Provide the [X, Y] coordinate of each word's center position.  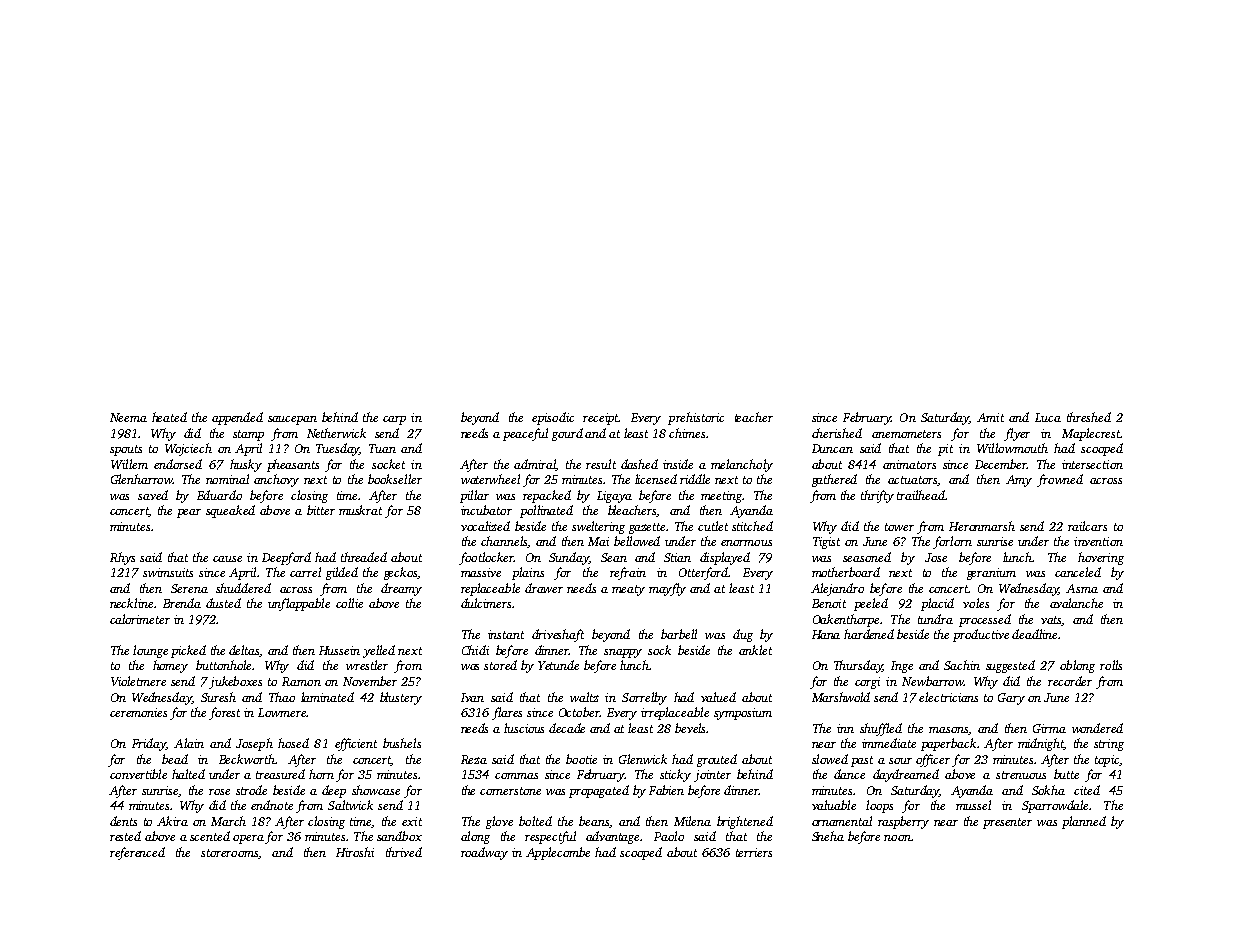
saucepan [292, 420]
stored [500, 665]
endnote [272, 805]
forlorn [952, 542]
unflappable [299, 604]
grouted [717, 760]
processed [985, 620]
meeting [721, 497]
